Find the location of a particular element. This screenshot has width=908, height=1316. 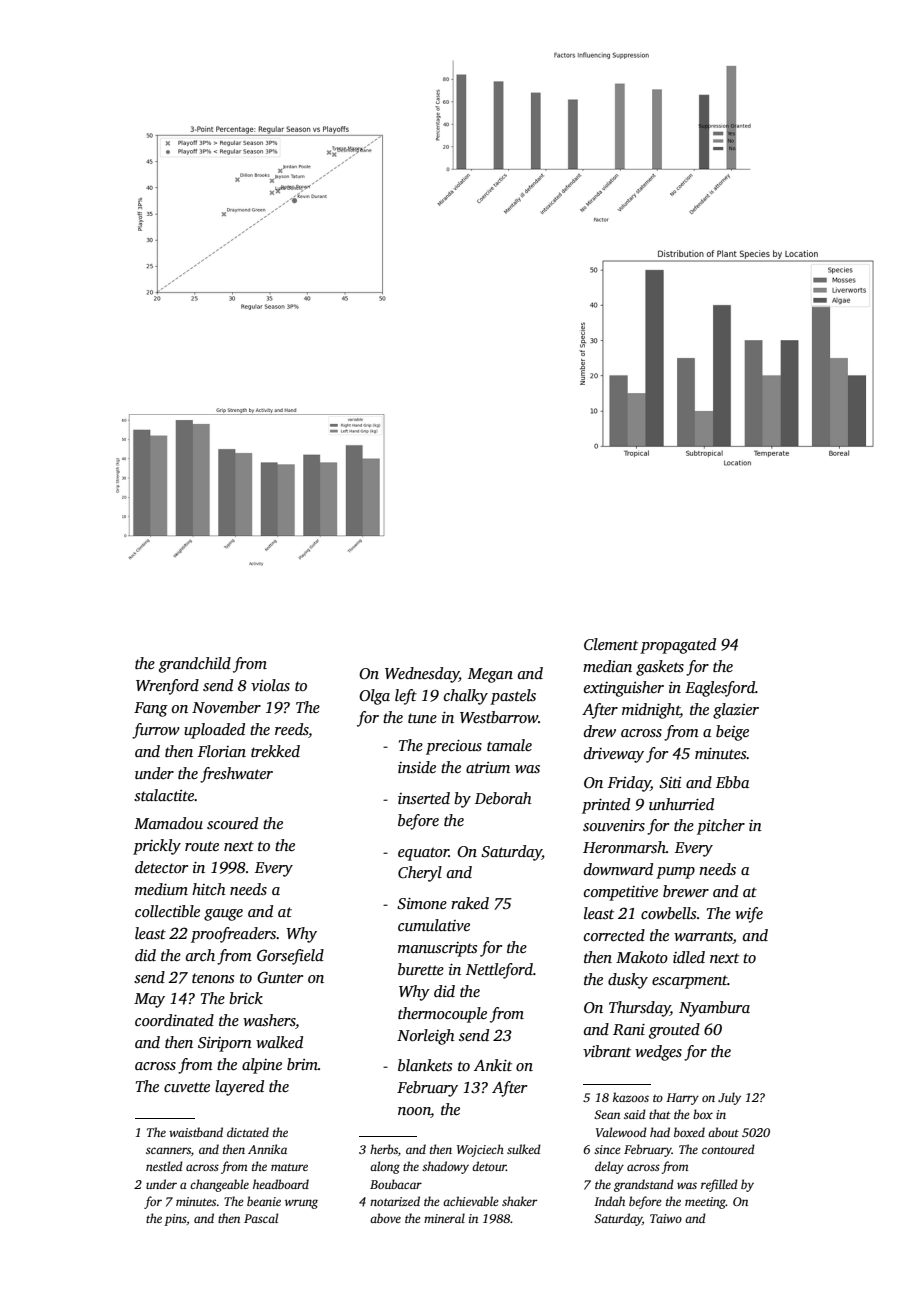

escarpment is located at coordinates (690, 982).
